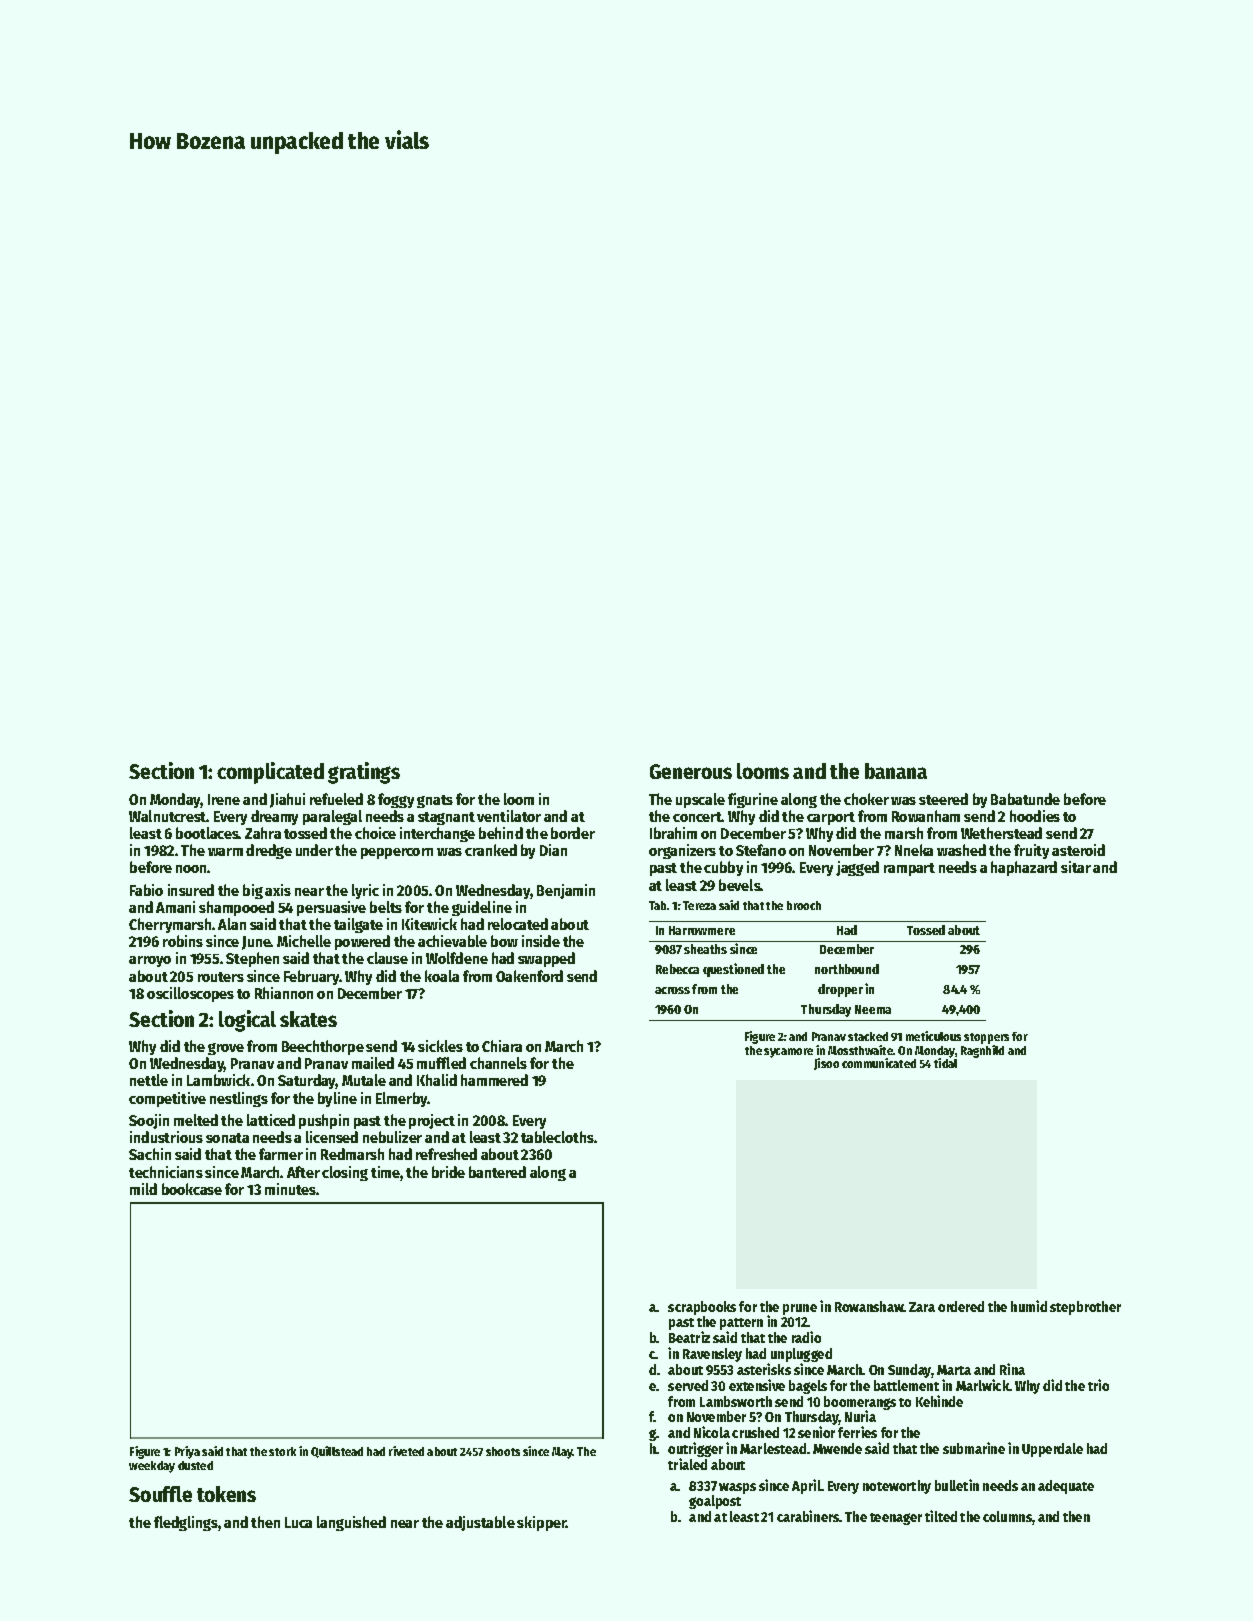 The width and height of the document is (1253, 1621). I want to click on rampart, so click(909, 869).
